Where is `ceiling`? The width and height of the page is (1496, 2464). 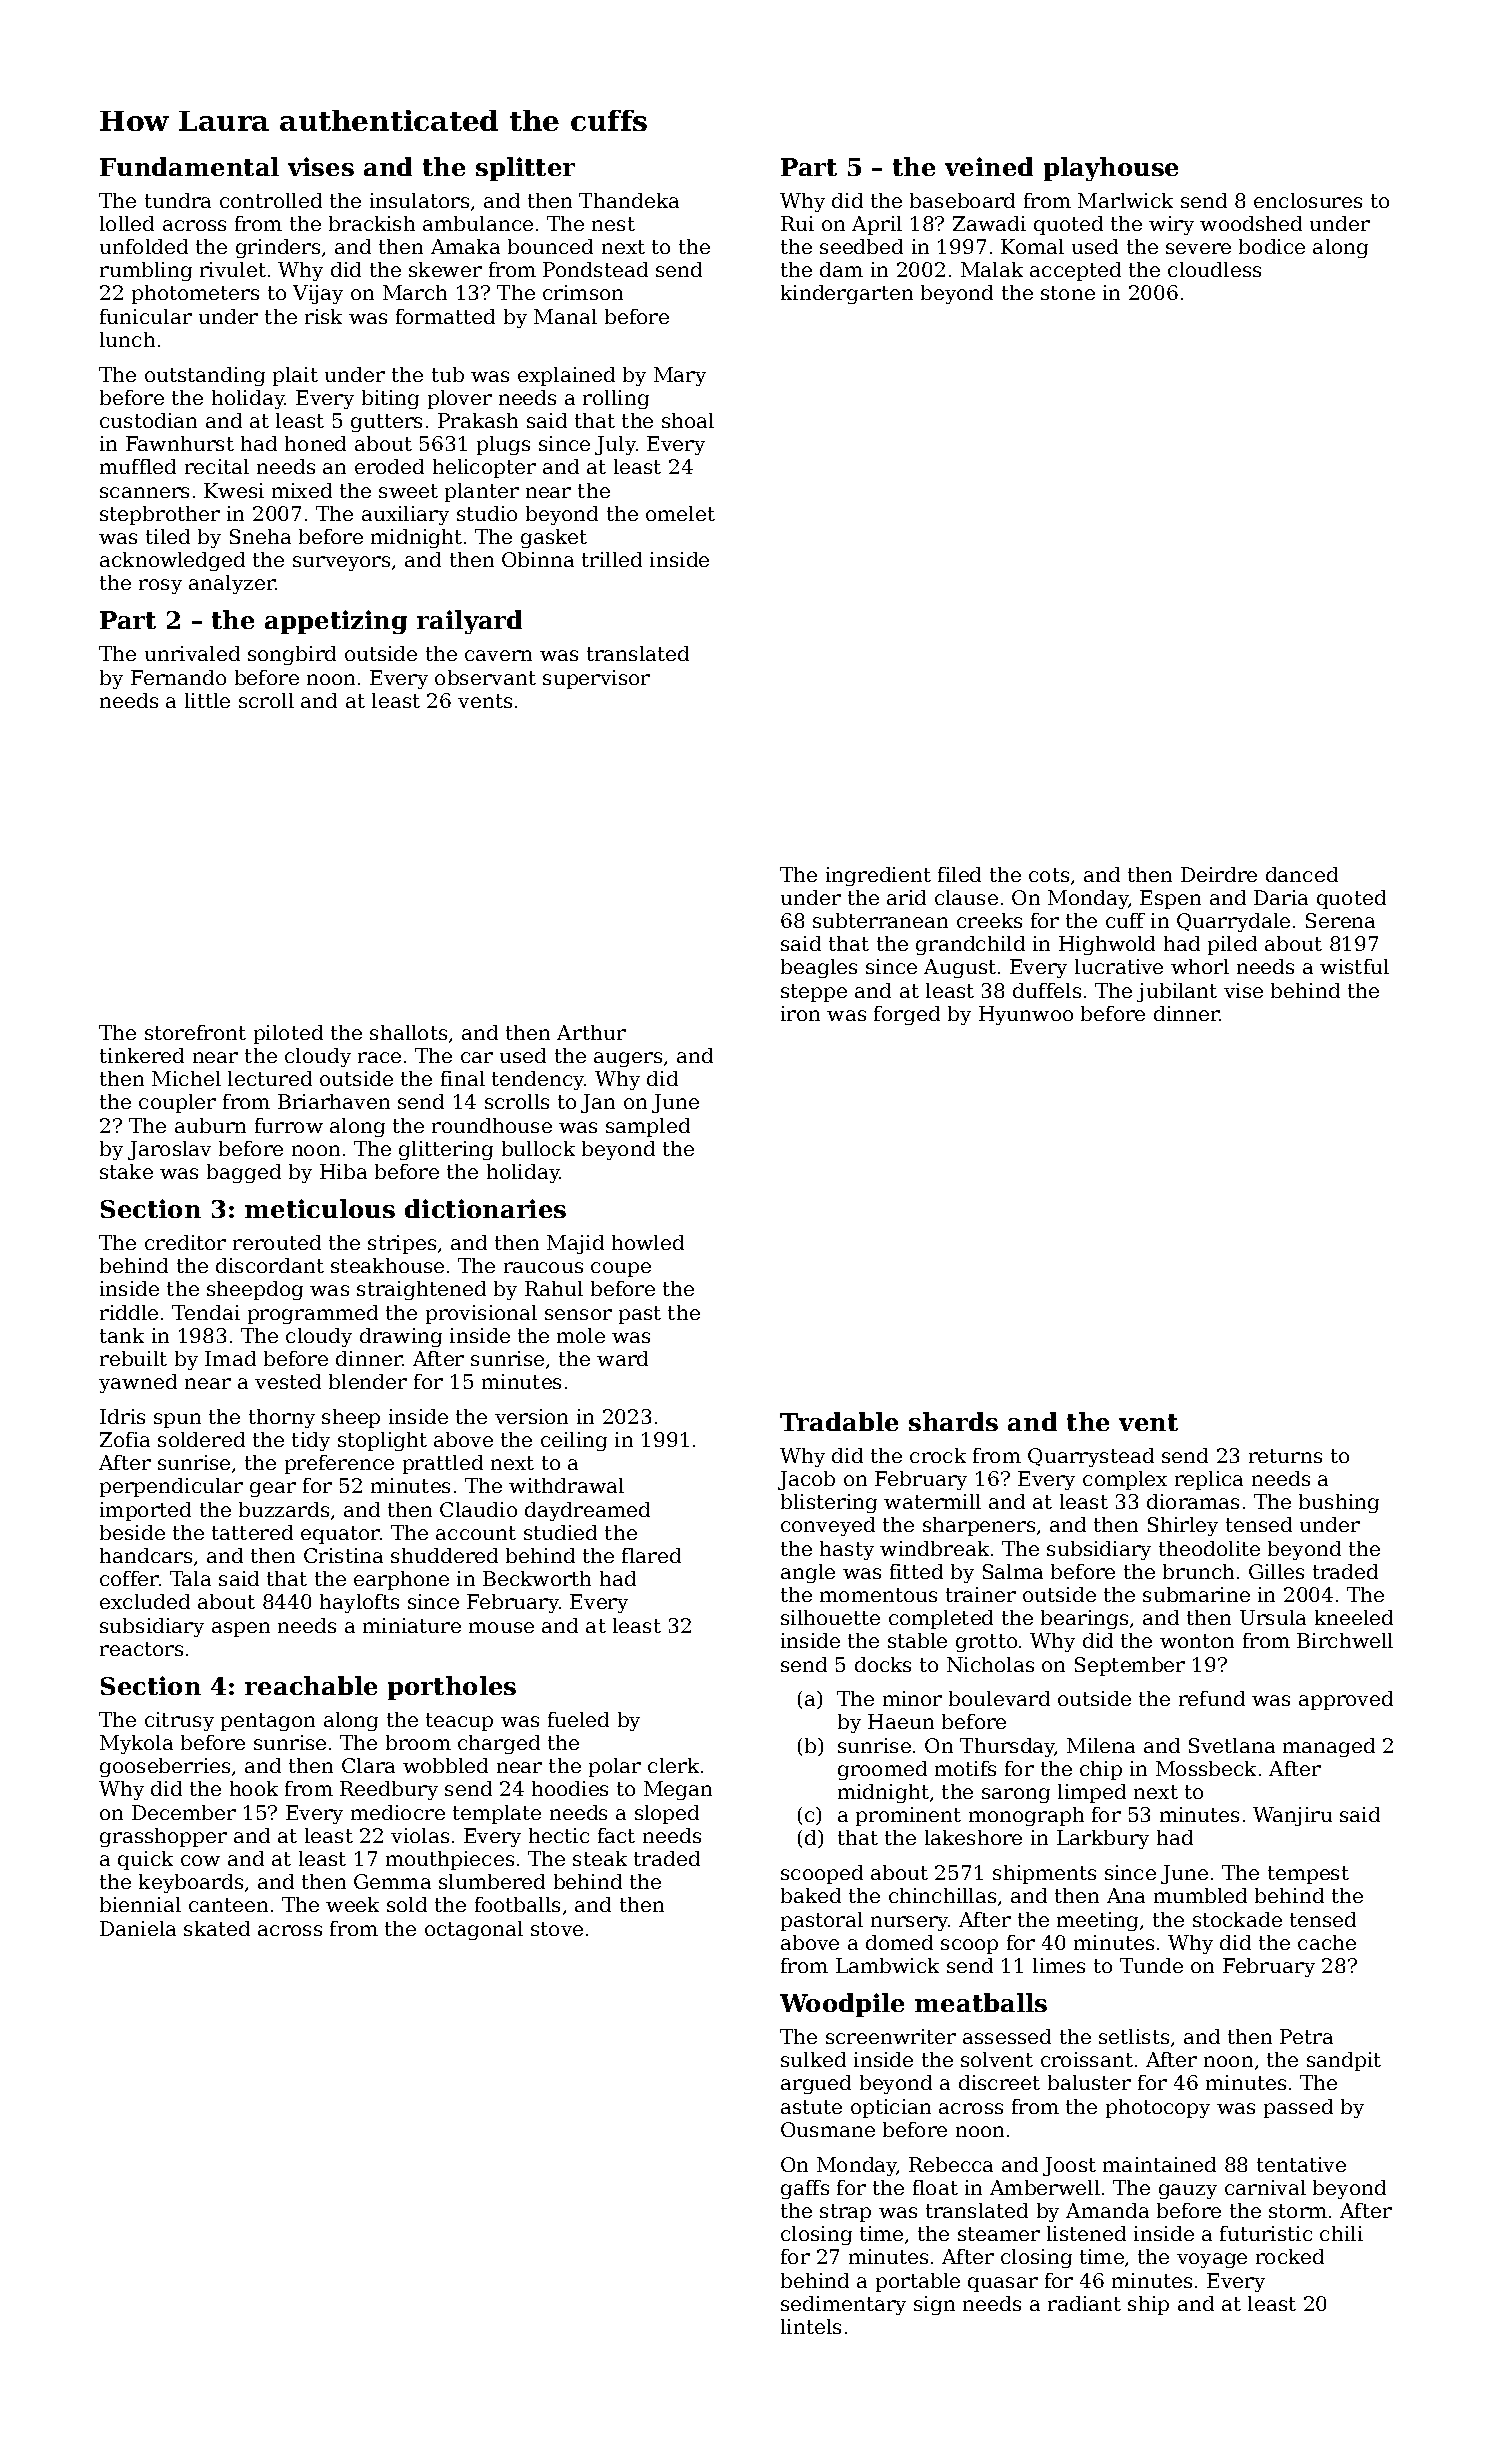 ceiling is located at coordinates (574, 1441).
